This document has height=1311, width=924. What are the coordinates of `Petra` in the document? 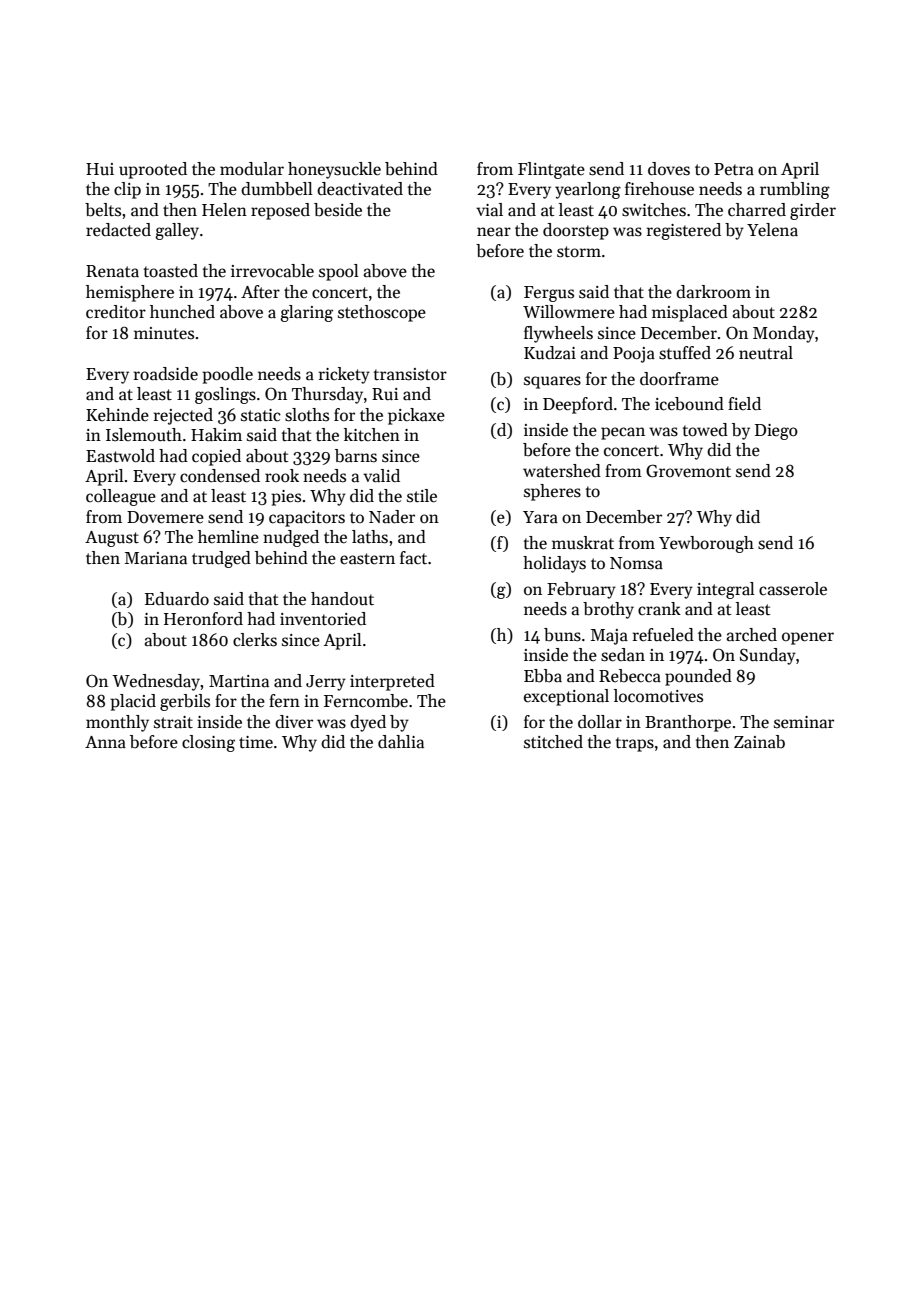 It's located at (734, 169).
